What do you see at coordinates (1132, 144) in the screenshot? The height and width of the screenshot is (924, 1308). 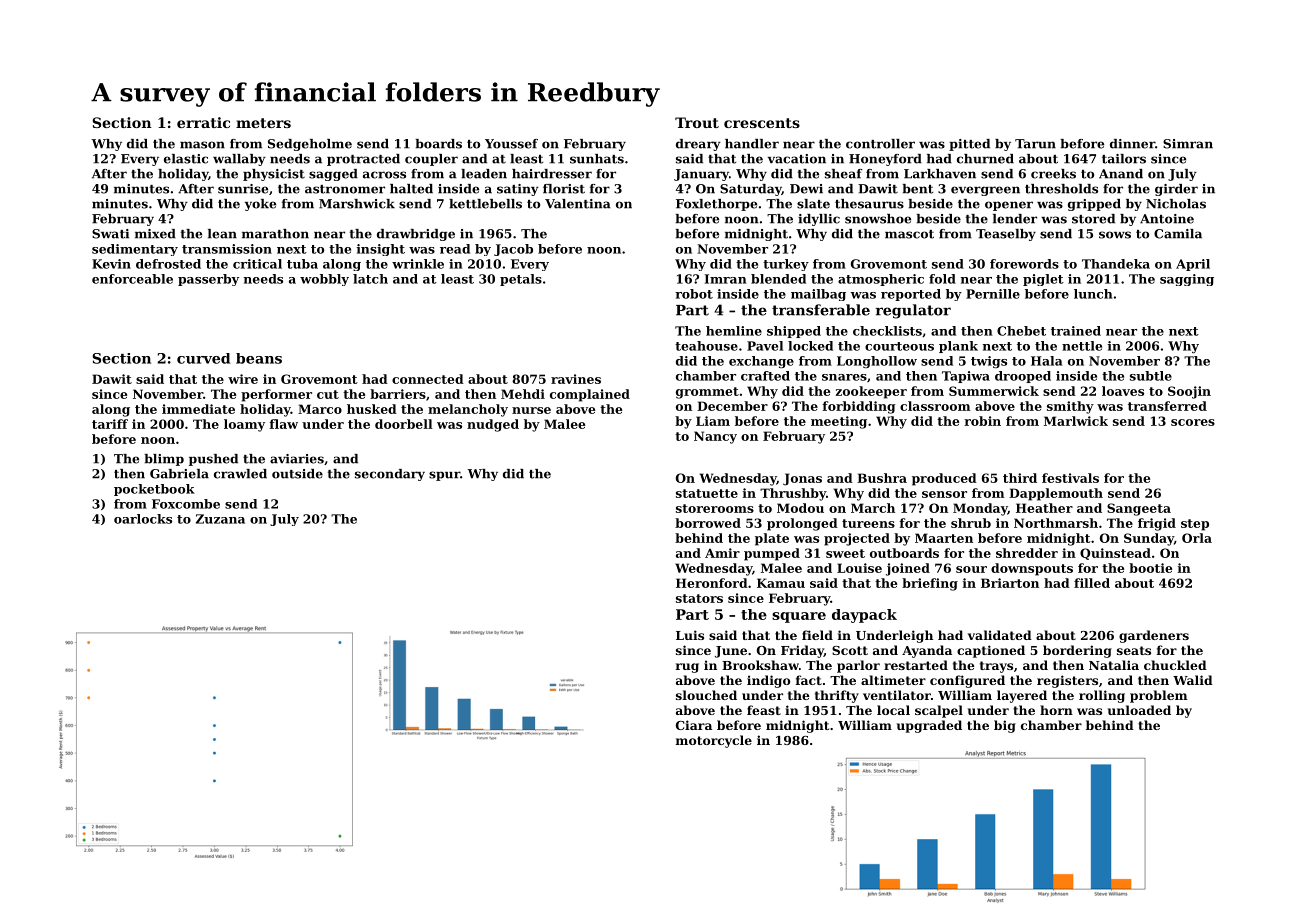 I see `dinner` at bounding box center [1132, 144].
